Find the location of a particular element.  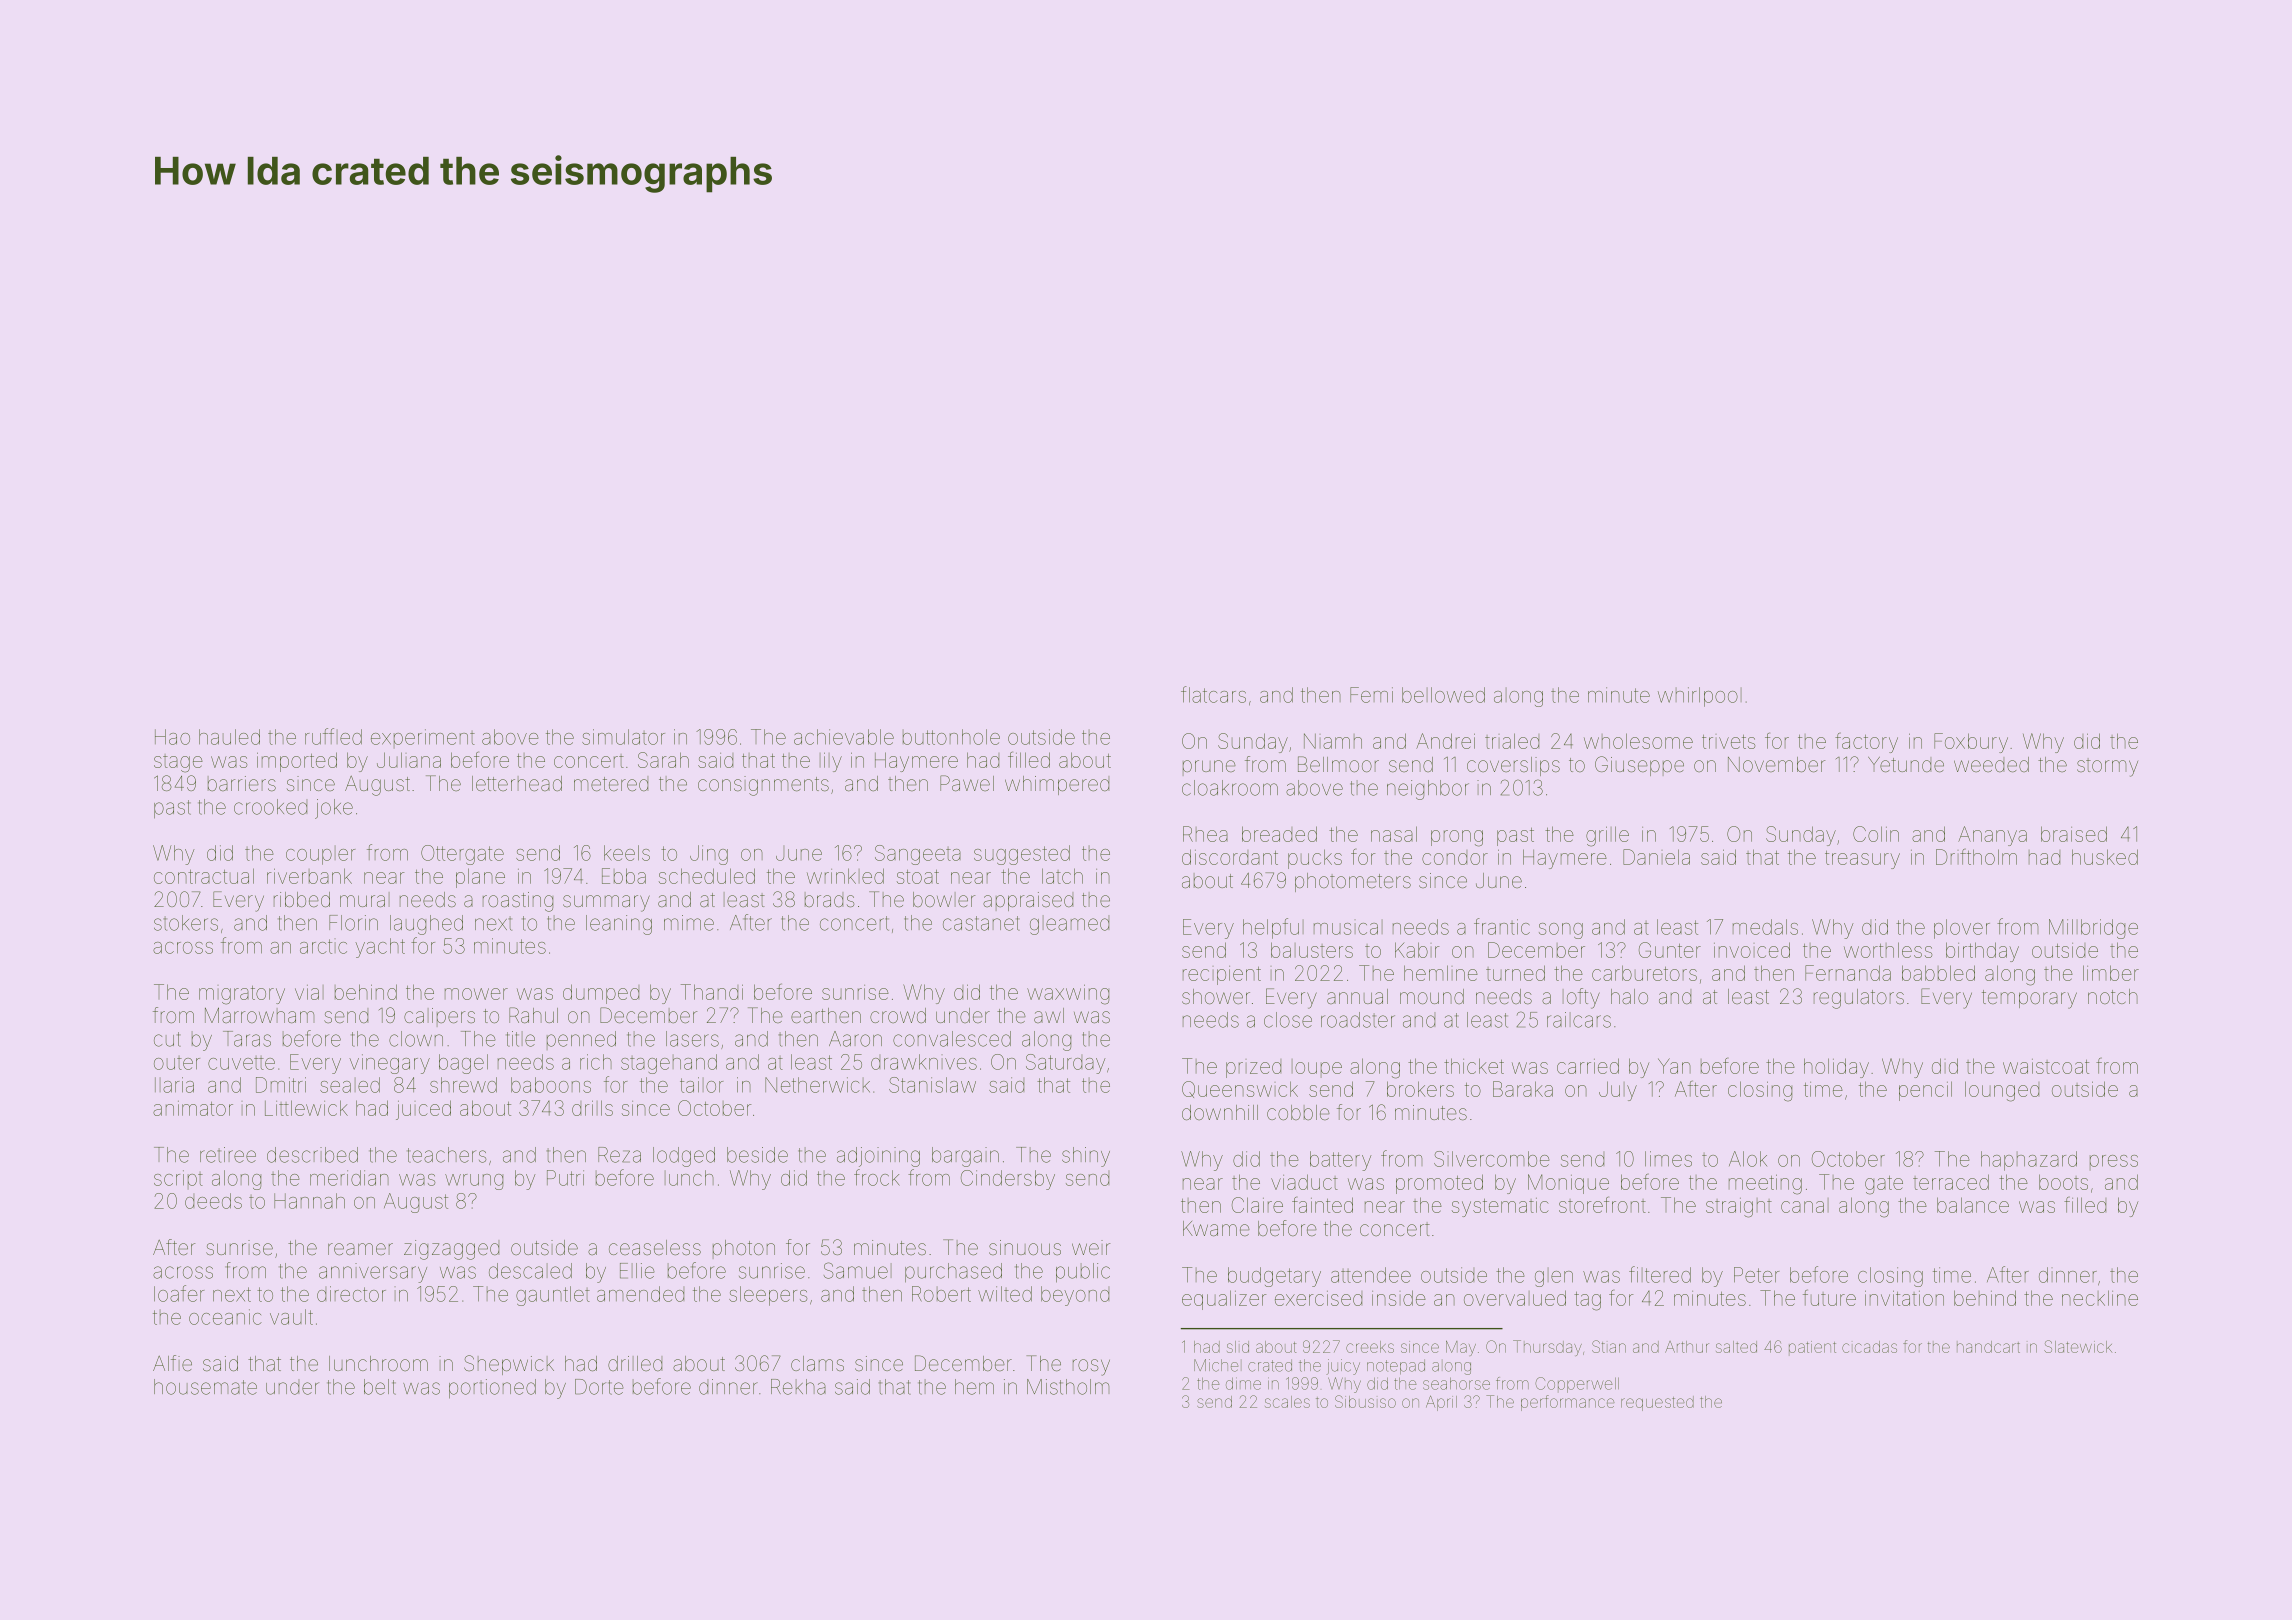

whirlpool is located at coordinates (1700, 697).
